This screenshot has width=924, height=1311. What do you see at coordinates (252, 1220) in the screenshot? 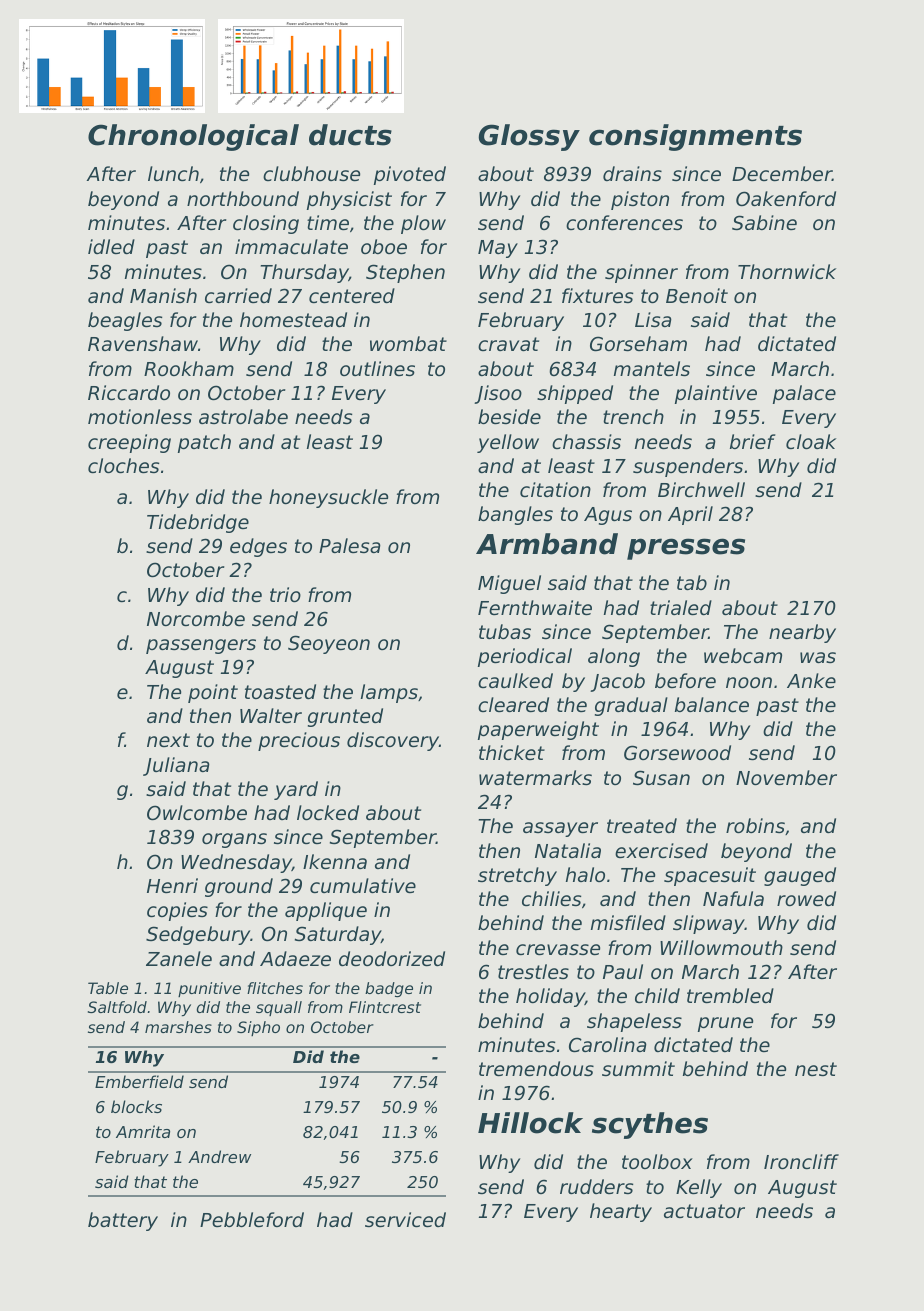
I see `Pebbleford` at bounding box center [252, 1220].
